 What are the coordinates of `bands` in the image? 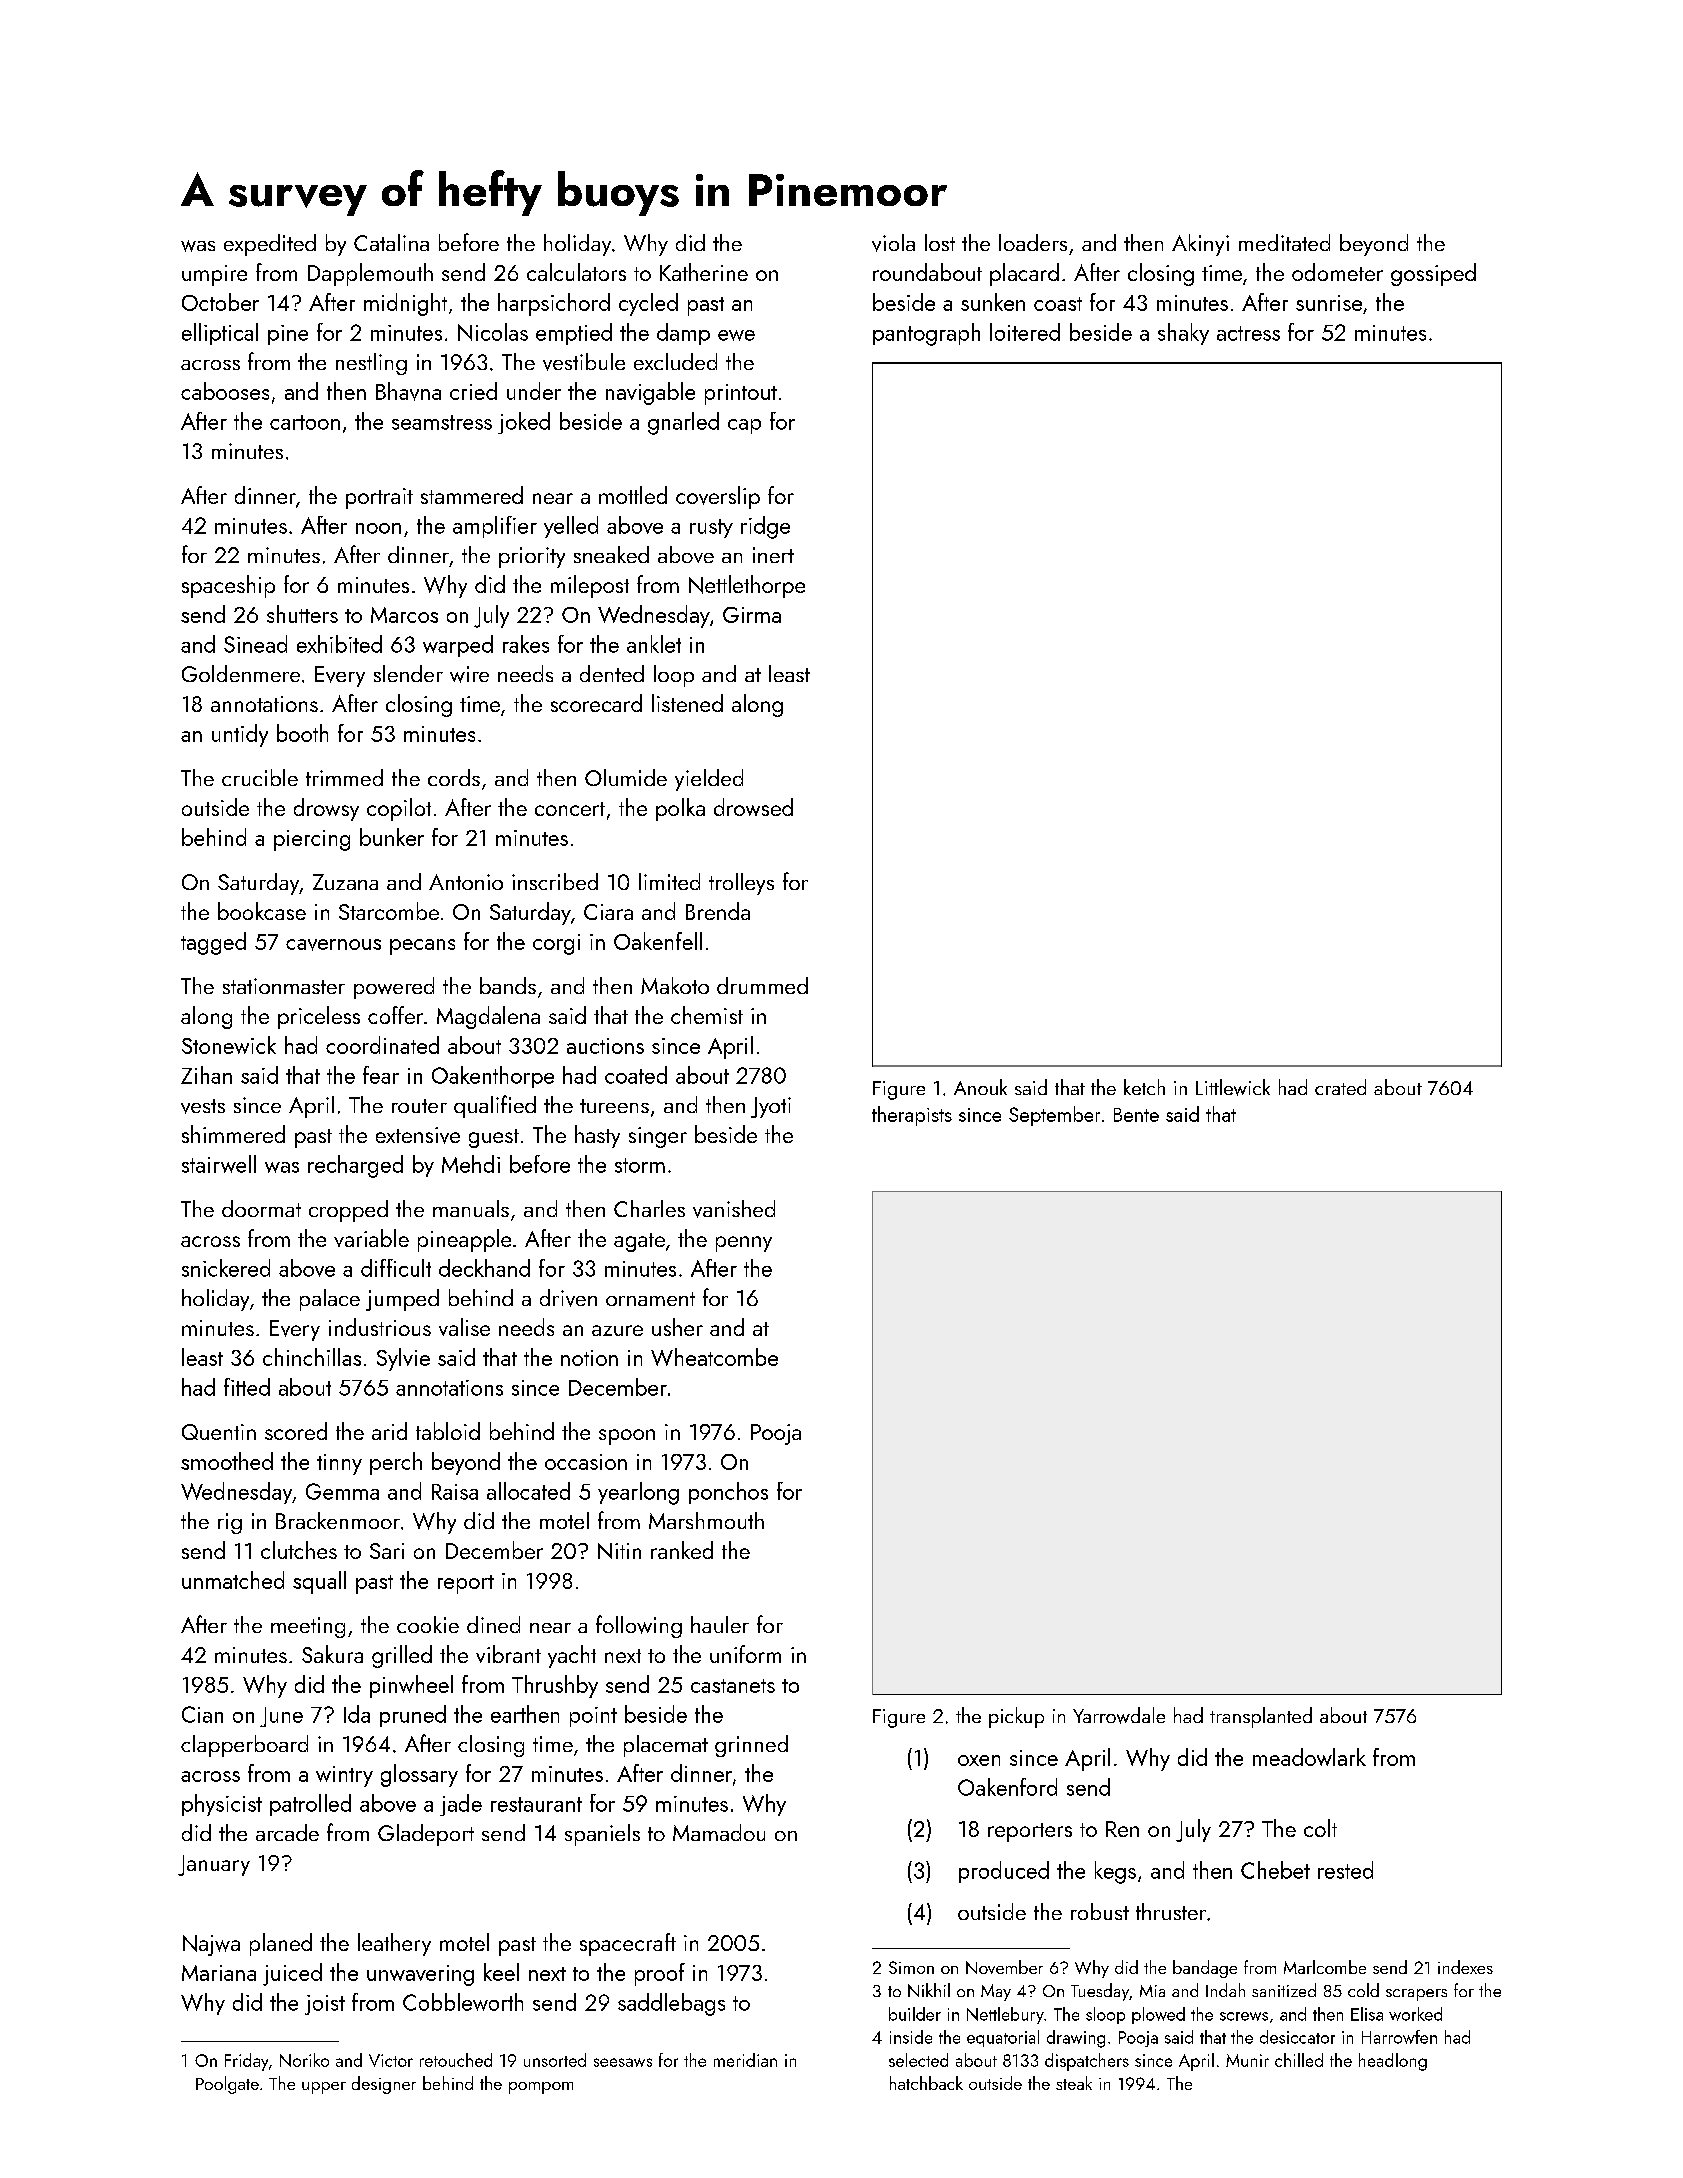 It's located at (508, 985).
